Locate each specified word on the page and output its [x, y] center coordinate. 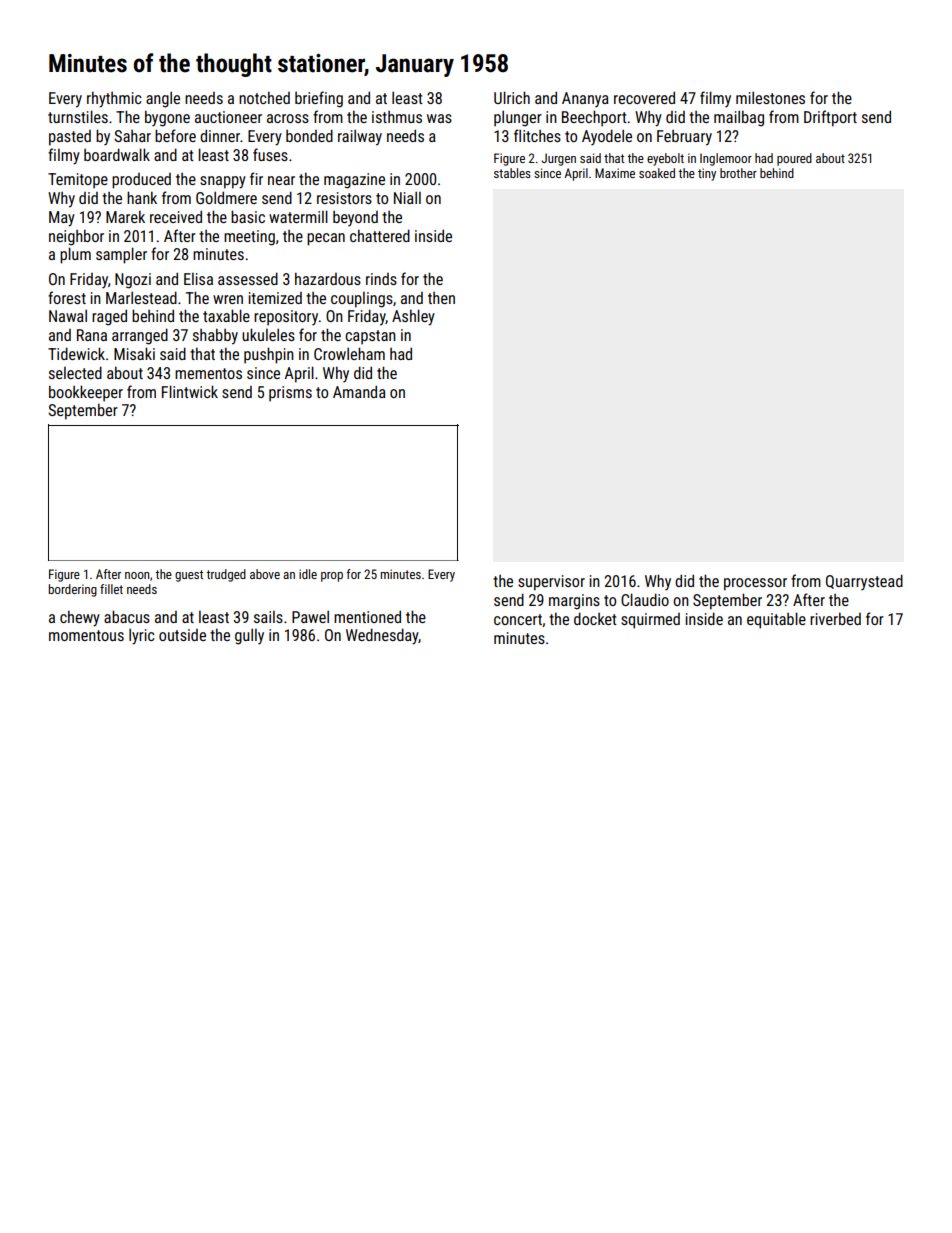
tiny [707, 174]
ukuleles [268, 334]
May [62, 219]
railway [360, 138]
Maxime [615, 173]
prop [332, 577]
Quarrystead [864, 582]
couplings [362, 300]
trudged [226, 575]
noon [137, 575]
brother [738, 173]
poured [794, 159]
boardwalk [117, 154]
